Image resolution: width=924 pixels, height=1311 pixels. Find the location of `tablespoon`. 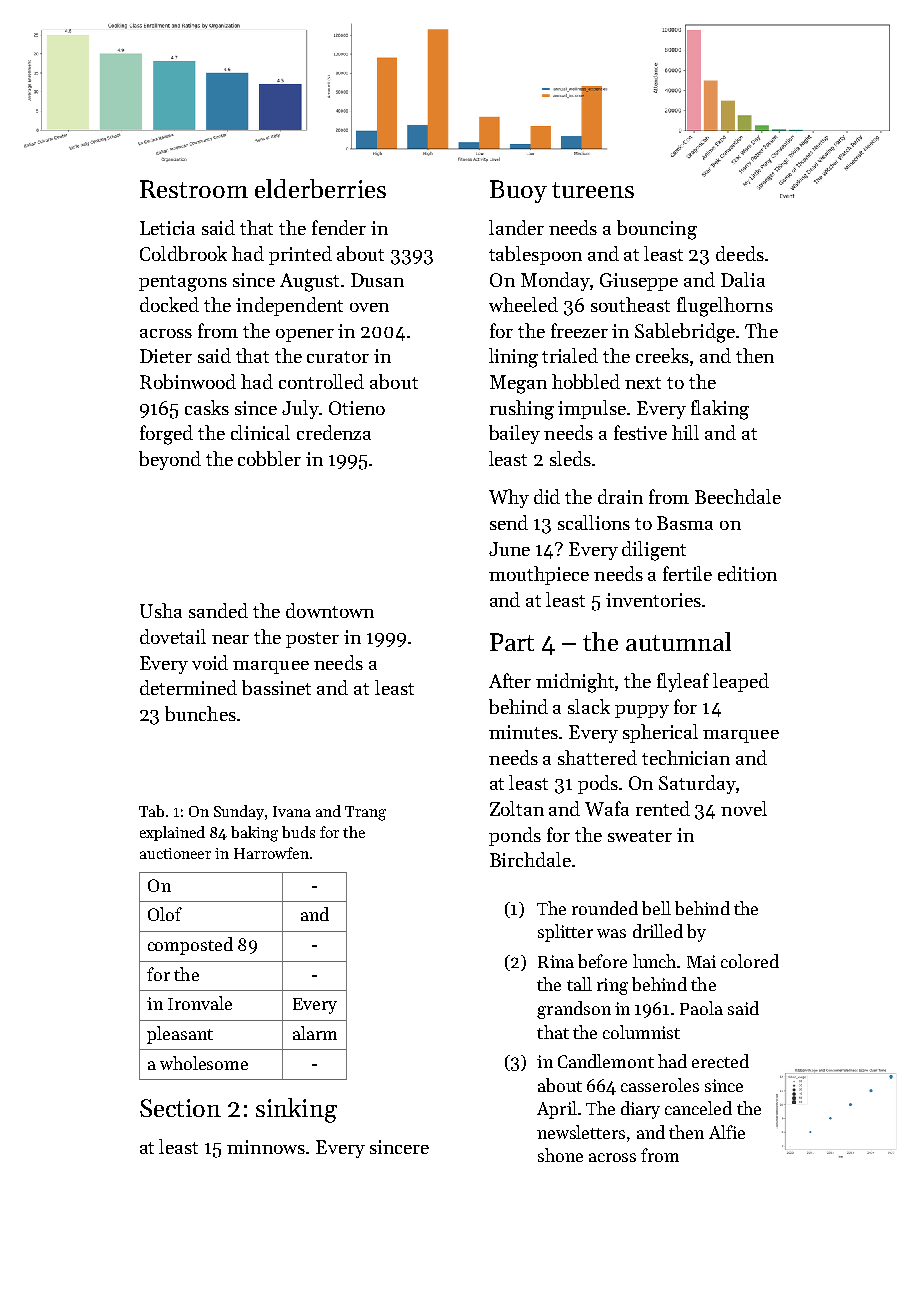

tablespoon is located at coordinates (535, 255).
